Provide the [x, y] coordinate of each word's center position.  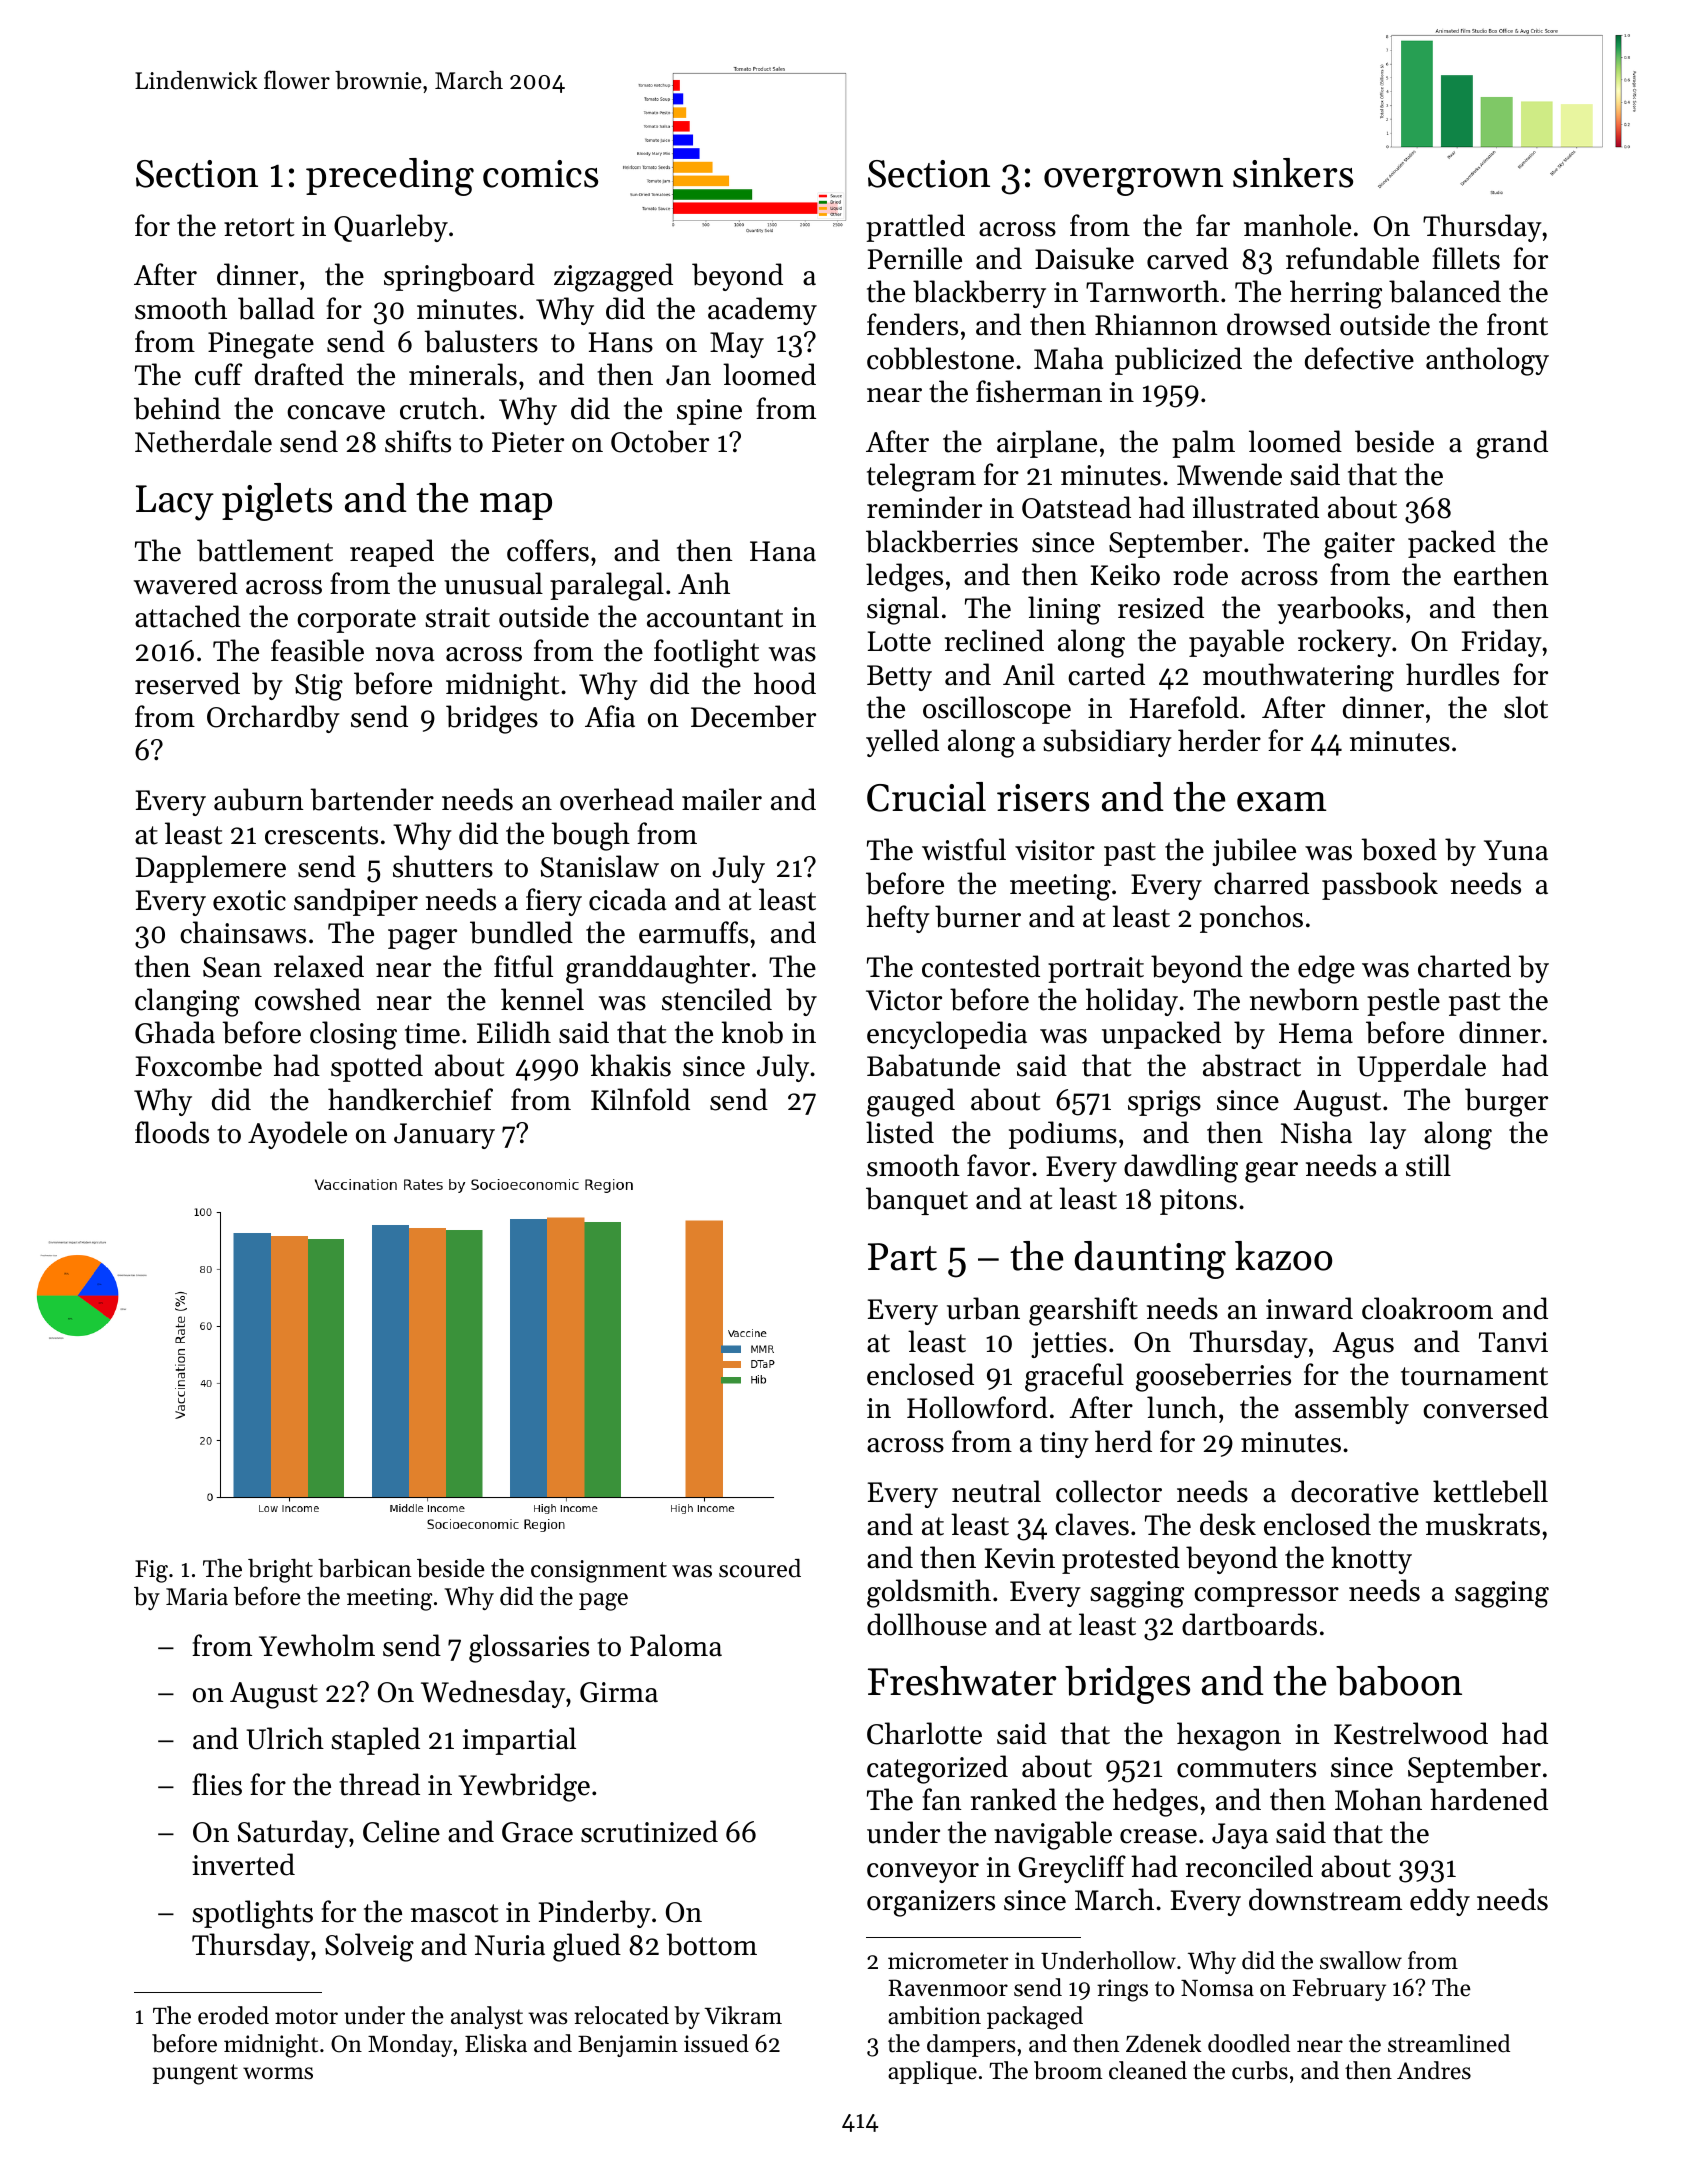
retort [259, 227]
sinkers [1293, 173]
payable [1236, 643]
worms [278, 2073]
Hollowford [977, 1407]
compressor [1266, 1597]
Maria [197, 1596]
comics [540, 174]
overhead [617, 799]
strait [457, 617]
